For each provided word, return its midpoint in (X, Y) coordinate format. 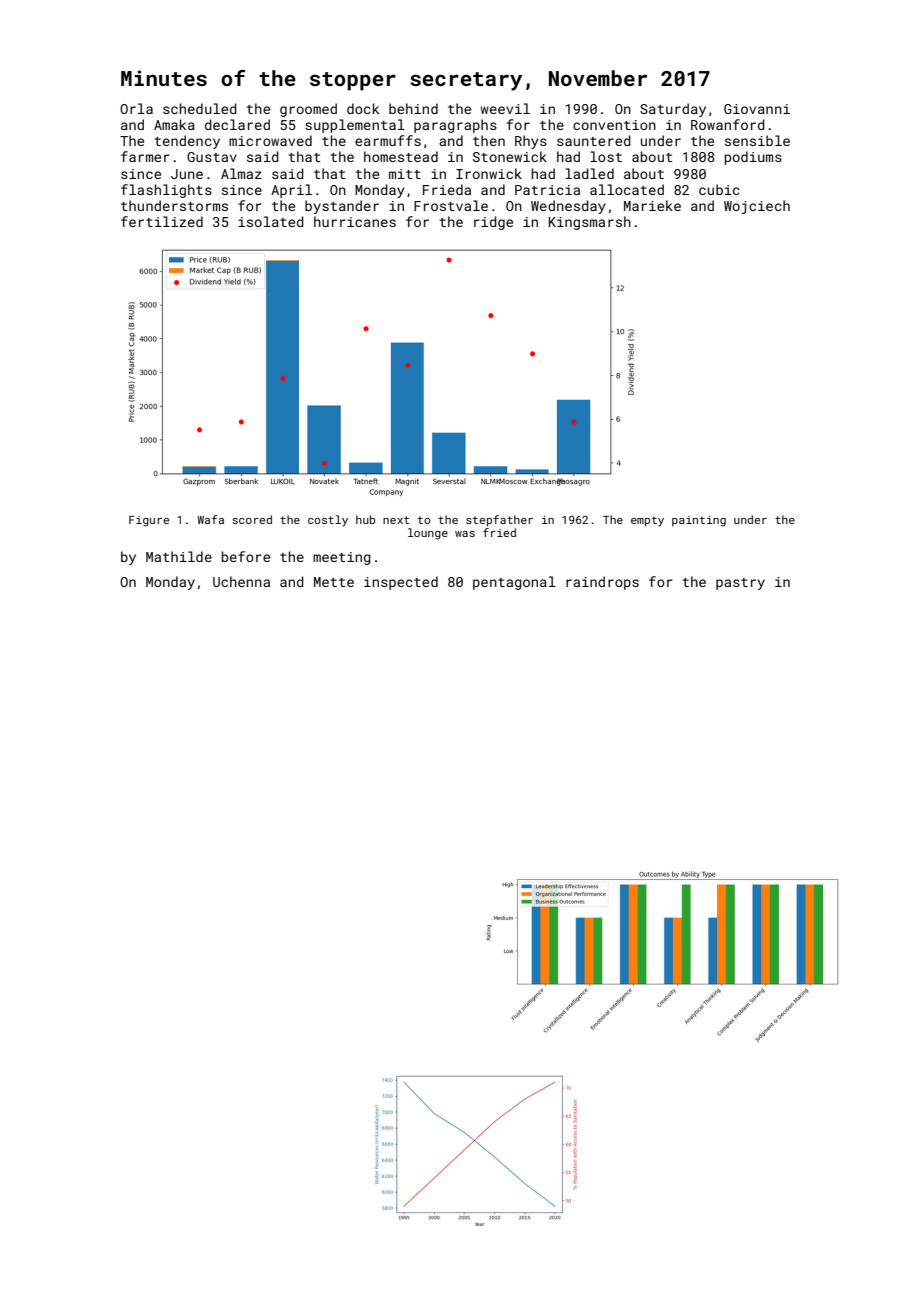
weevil (505, 108)
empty (647, 521)
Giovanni (757, 109)
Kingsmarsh (589, 223)
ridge (493, 223)
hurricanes (355, 221)
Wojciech (757, 207)
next (396, 520)
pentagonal (514, 583)
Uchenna (241, 581)
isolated (271, 221)
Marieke (652, 205)
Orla (136, 108)
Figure (149, 521)
